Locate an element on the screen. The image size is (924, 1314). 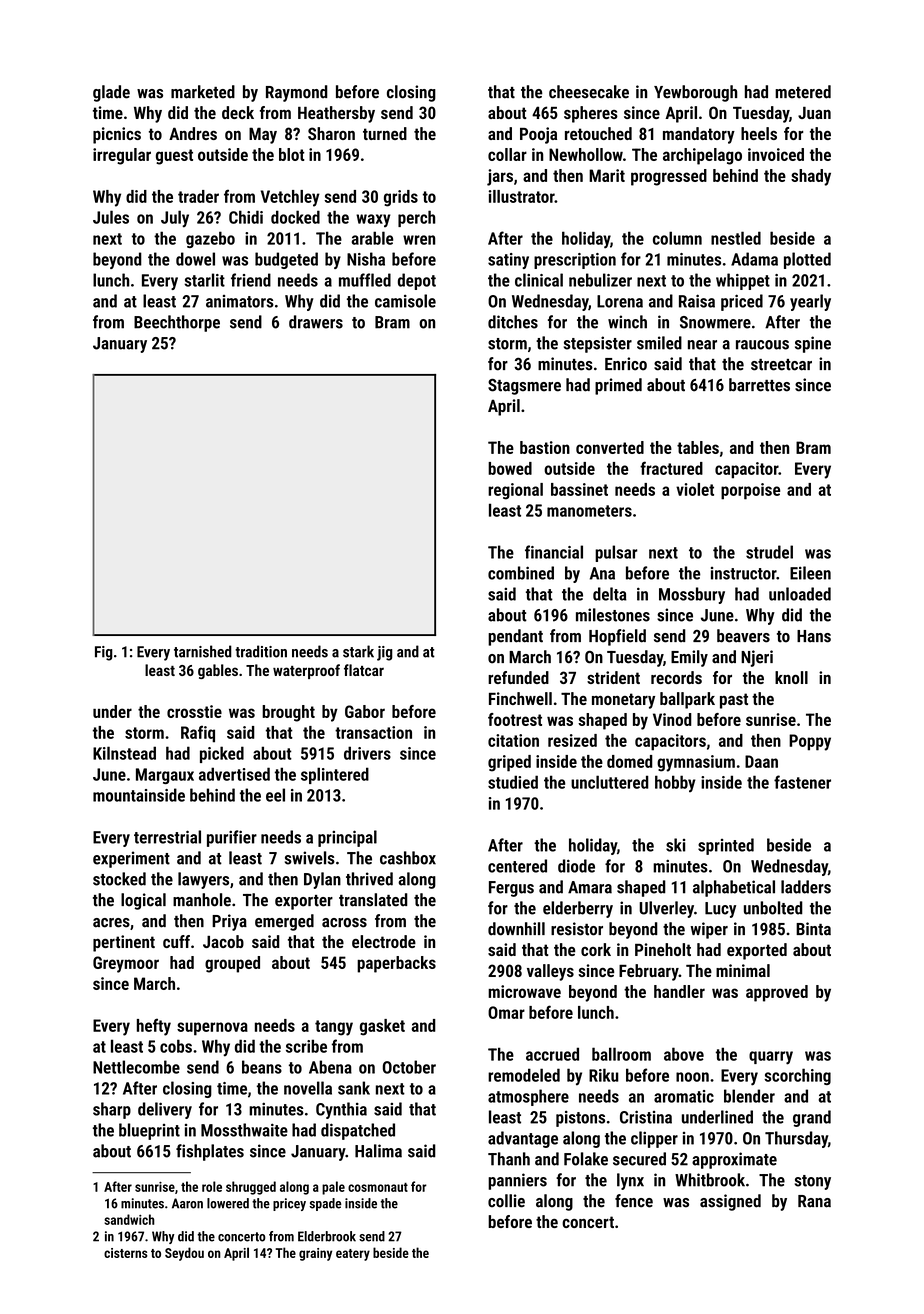
Greymoor is located at coordinates (126, 964).
